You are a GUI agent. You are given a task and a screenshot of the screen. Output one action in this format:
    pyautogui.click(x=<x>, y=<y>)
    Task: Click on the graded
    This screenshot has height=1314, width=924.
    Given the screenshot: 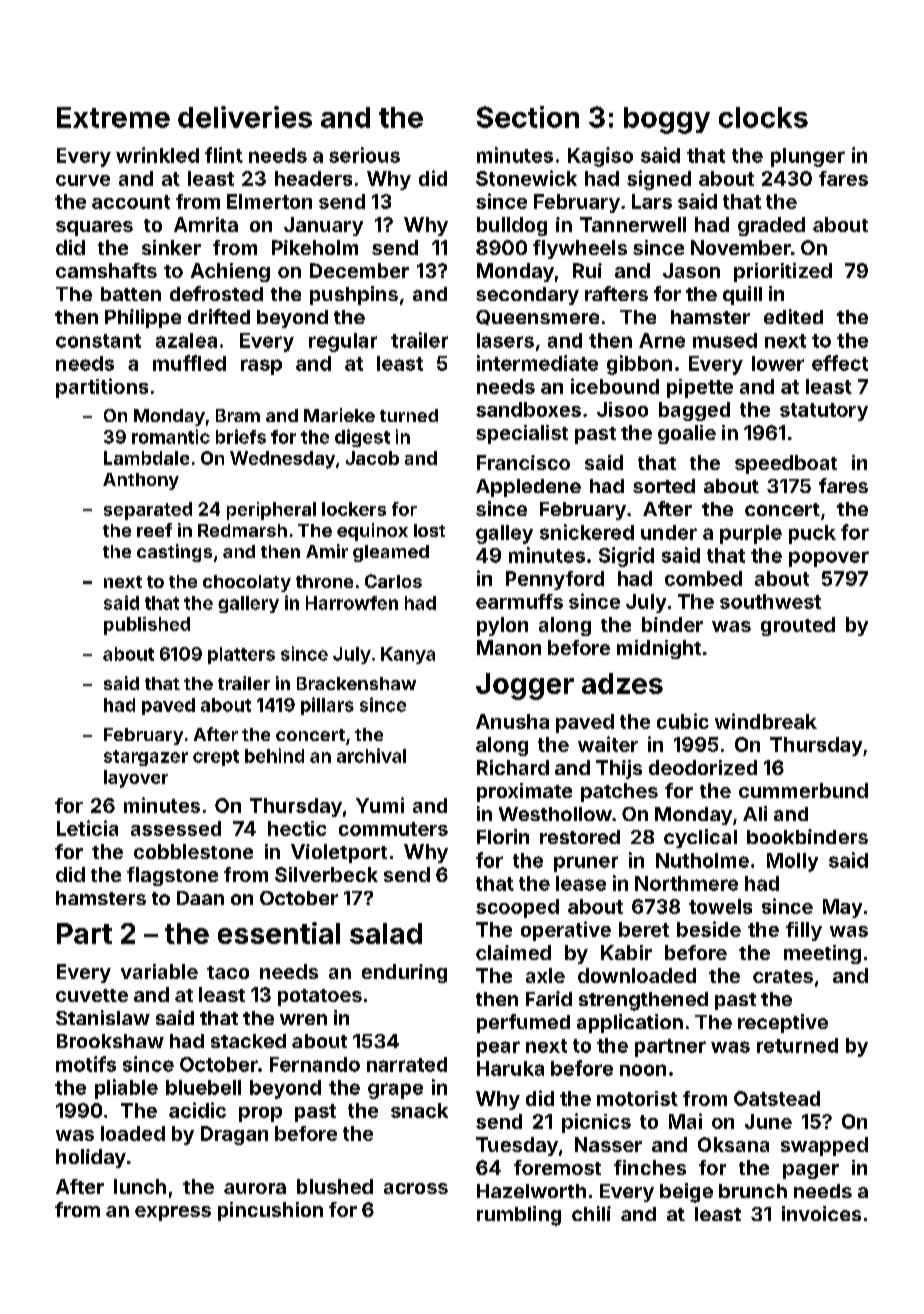 What is the action you would take?
    pyautogui.click(x=771, y=226)
